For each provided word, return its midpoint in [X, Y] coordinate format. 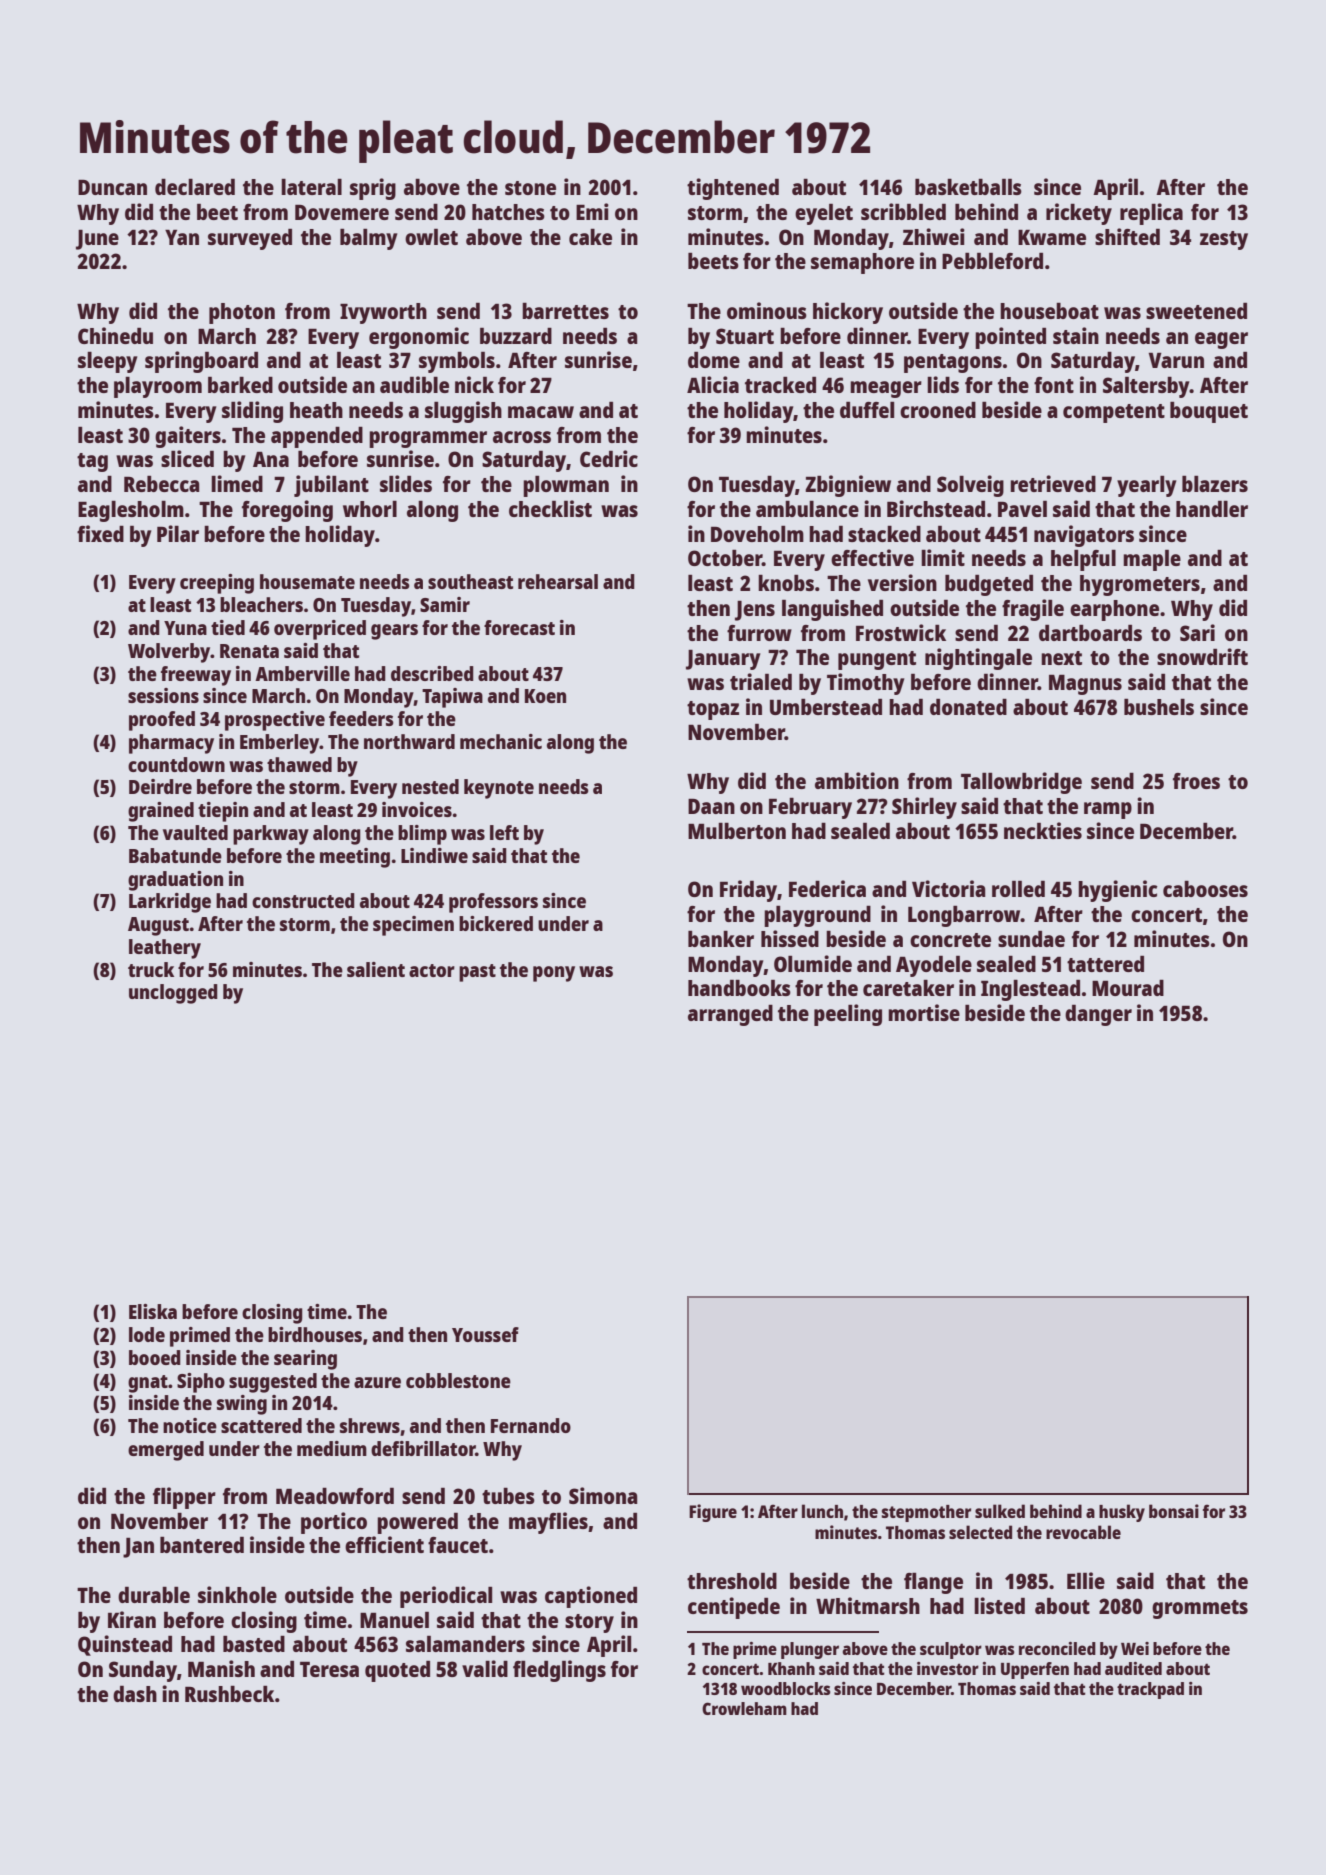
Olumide [813, 963]
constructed [303, 900]
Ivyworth [383, 313]
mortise [924, 1012]
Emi [592, 211]
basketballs [968, 187]
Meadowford [335, 1496]
